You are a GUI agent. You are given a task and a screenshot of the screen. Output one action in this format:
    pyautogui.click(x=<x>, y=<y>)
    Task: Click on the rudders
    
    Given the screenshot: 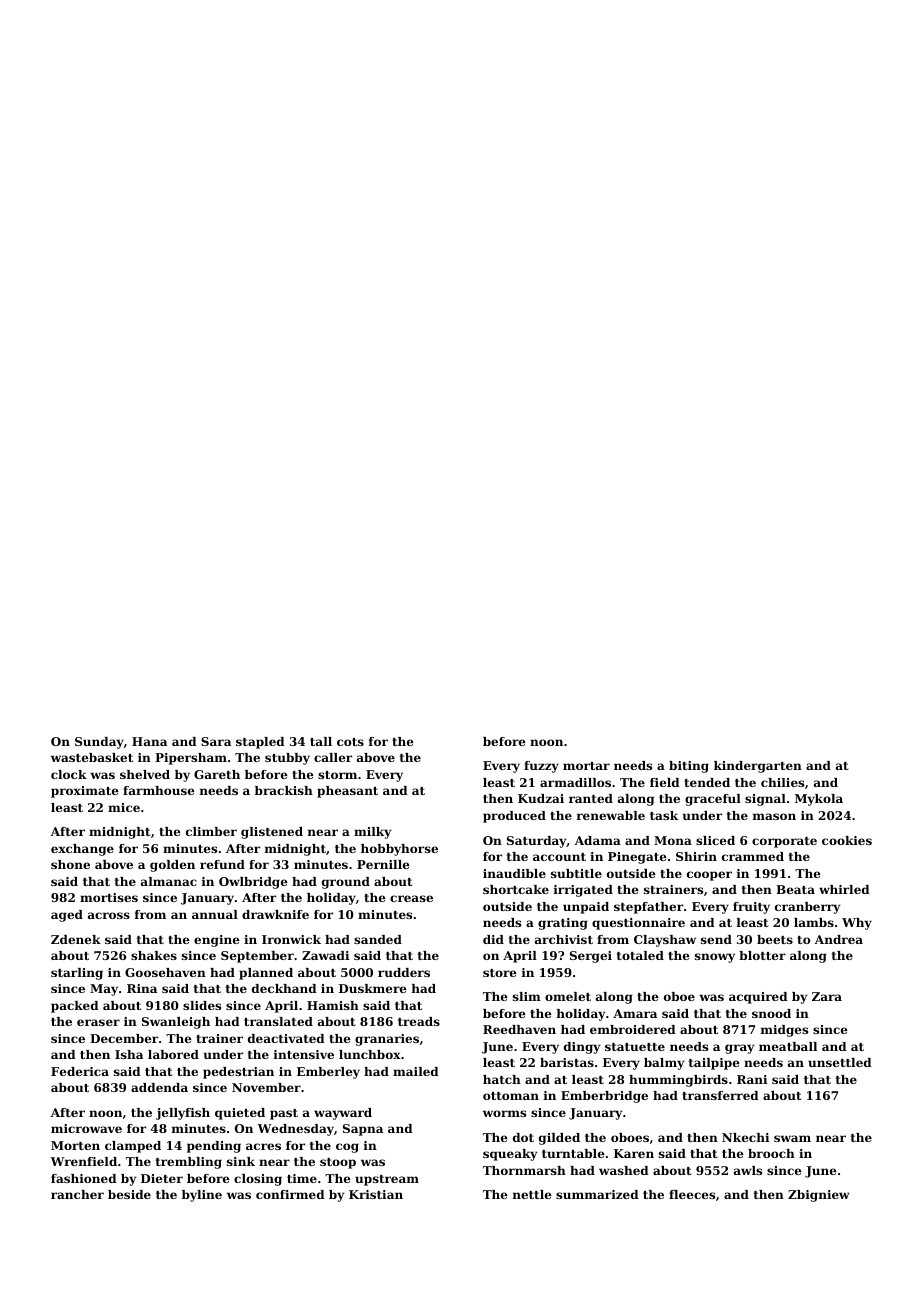 What is the action you would take?
    pyautogui.click(x=404, y=972)
